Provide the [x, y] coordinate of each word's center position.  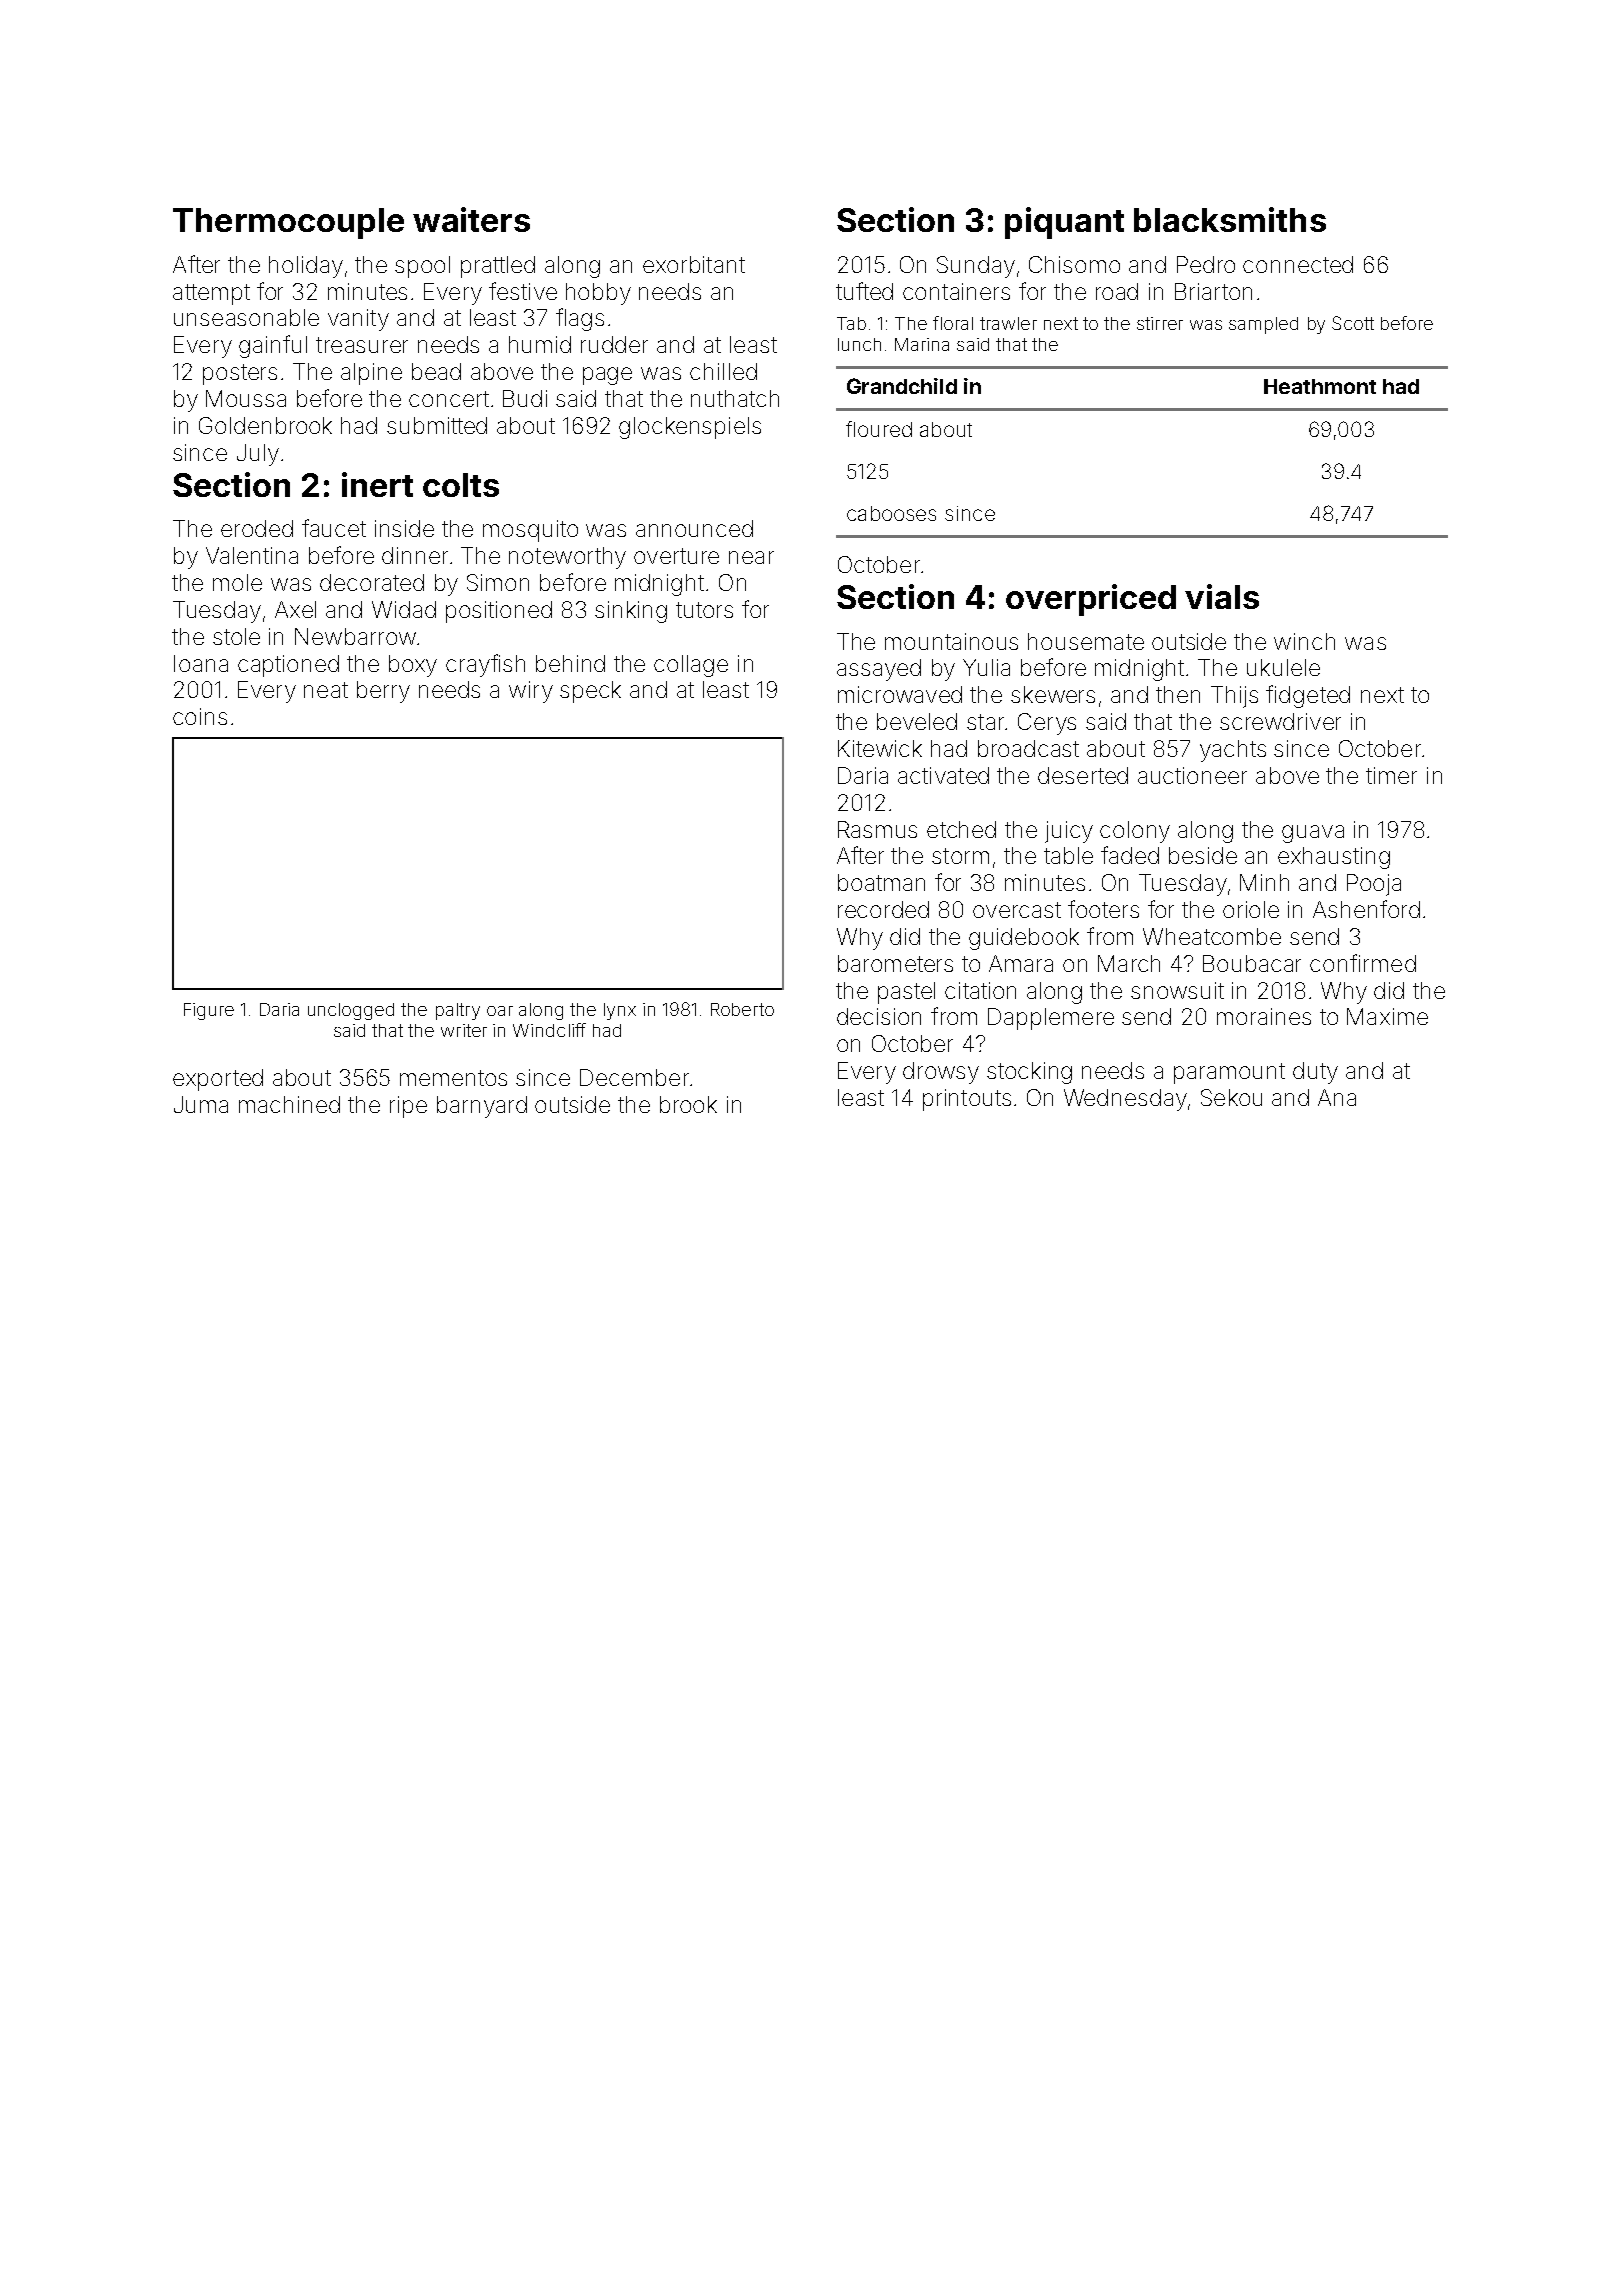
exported [218, 1080]
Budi [525, 398]
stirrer [1160, 323]
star [985, 722]
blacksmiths [1230, 219]
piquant [1064, 223]
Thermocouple [288, 223]
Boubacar [1252, 963]
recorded [883, 909]
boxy [413, 666]
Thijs [1234, 697]
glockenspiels [690, 428]
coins [200, 716]
